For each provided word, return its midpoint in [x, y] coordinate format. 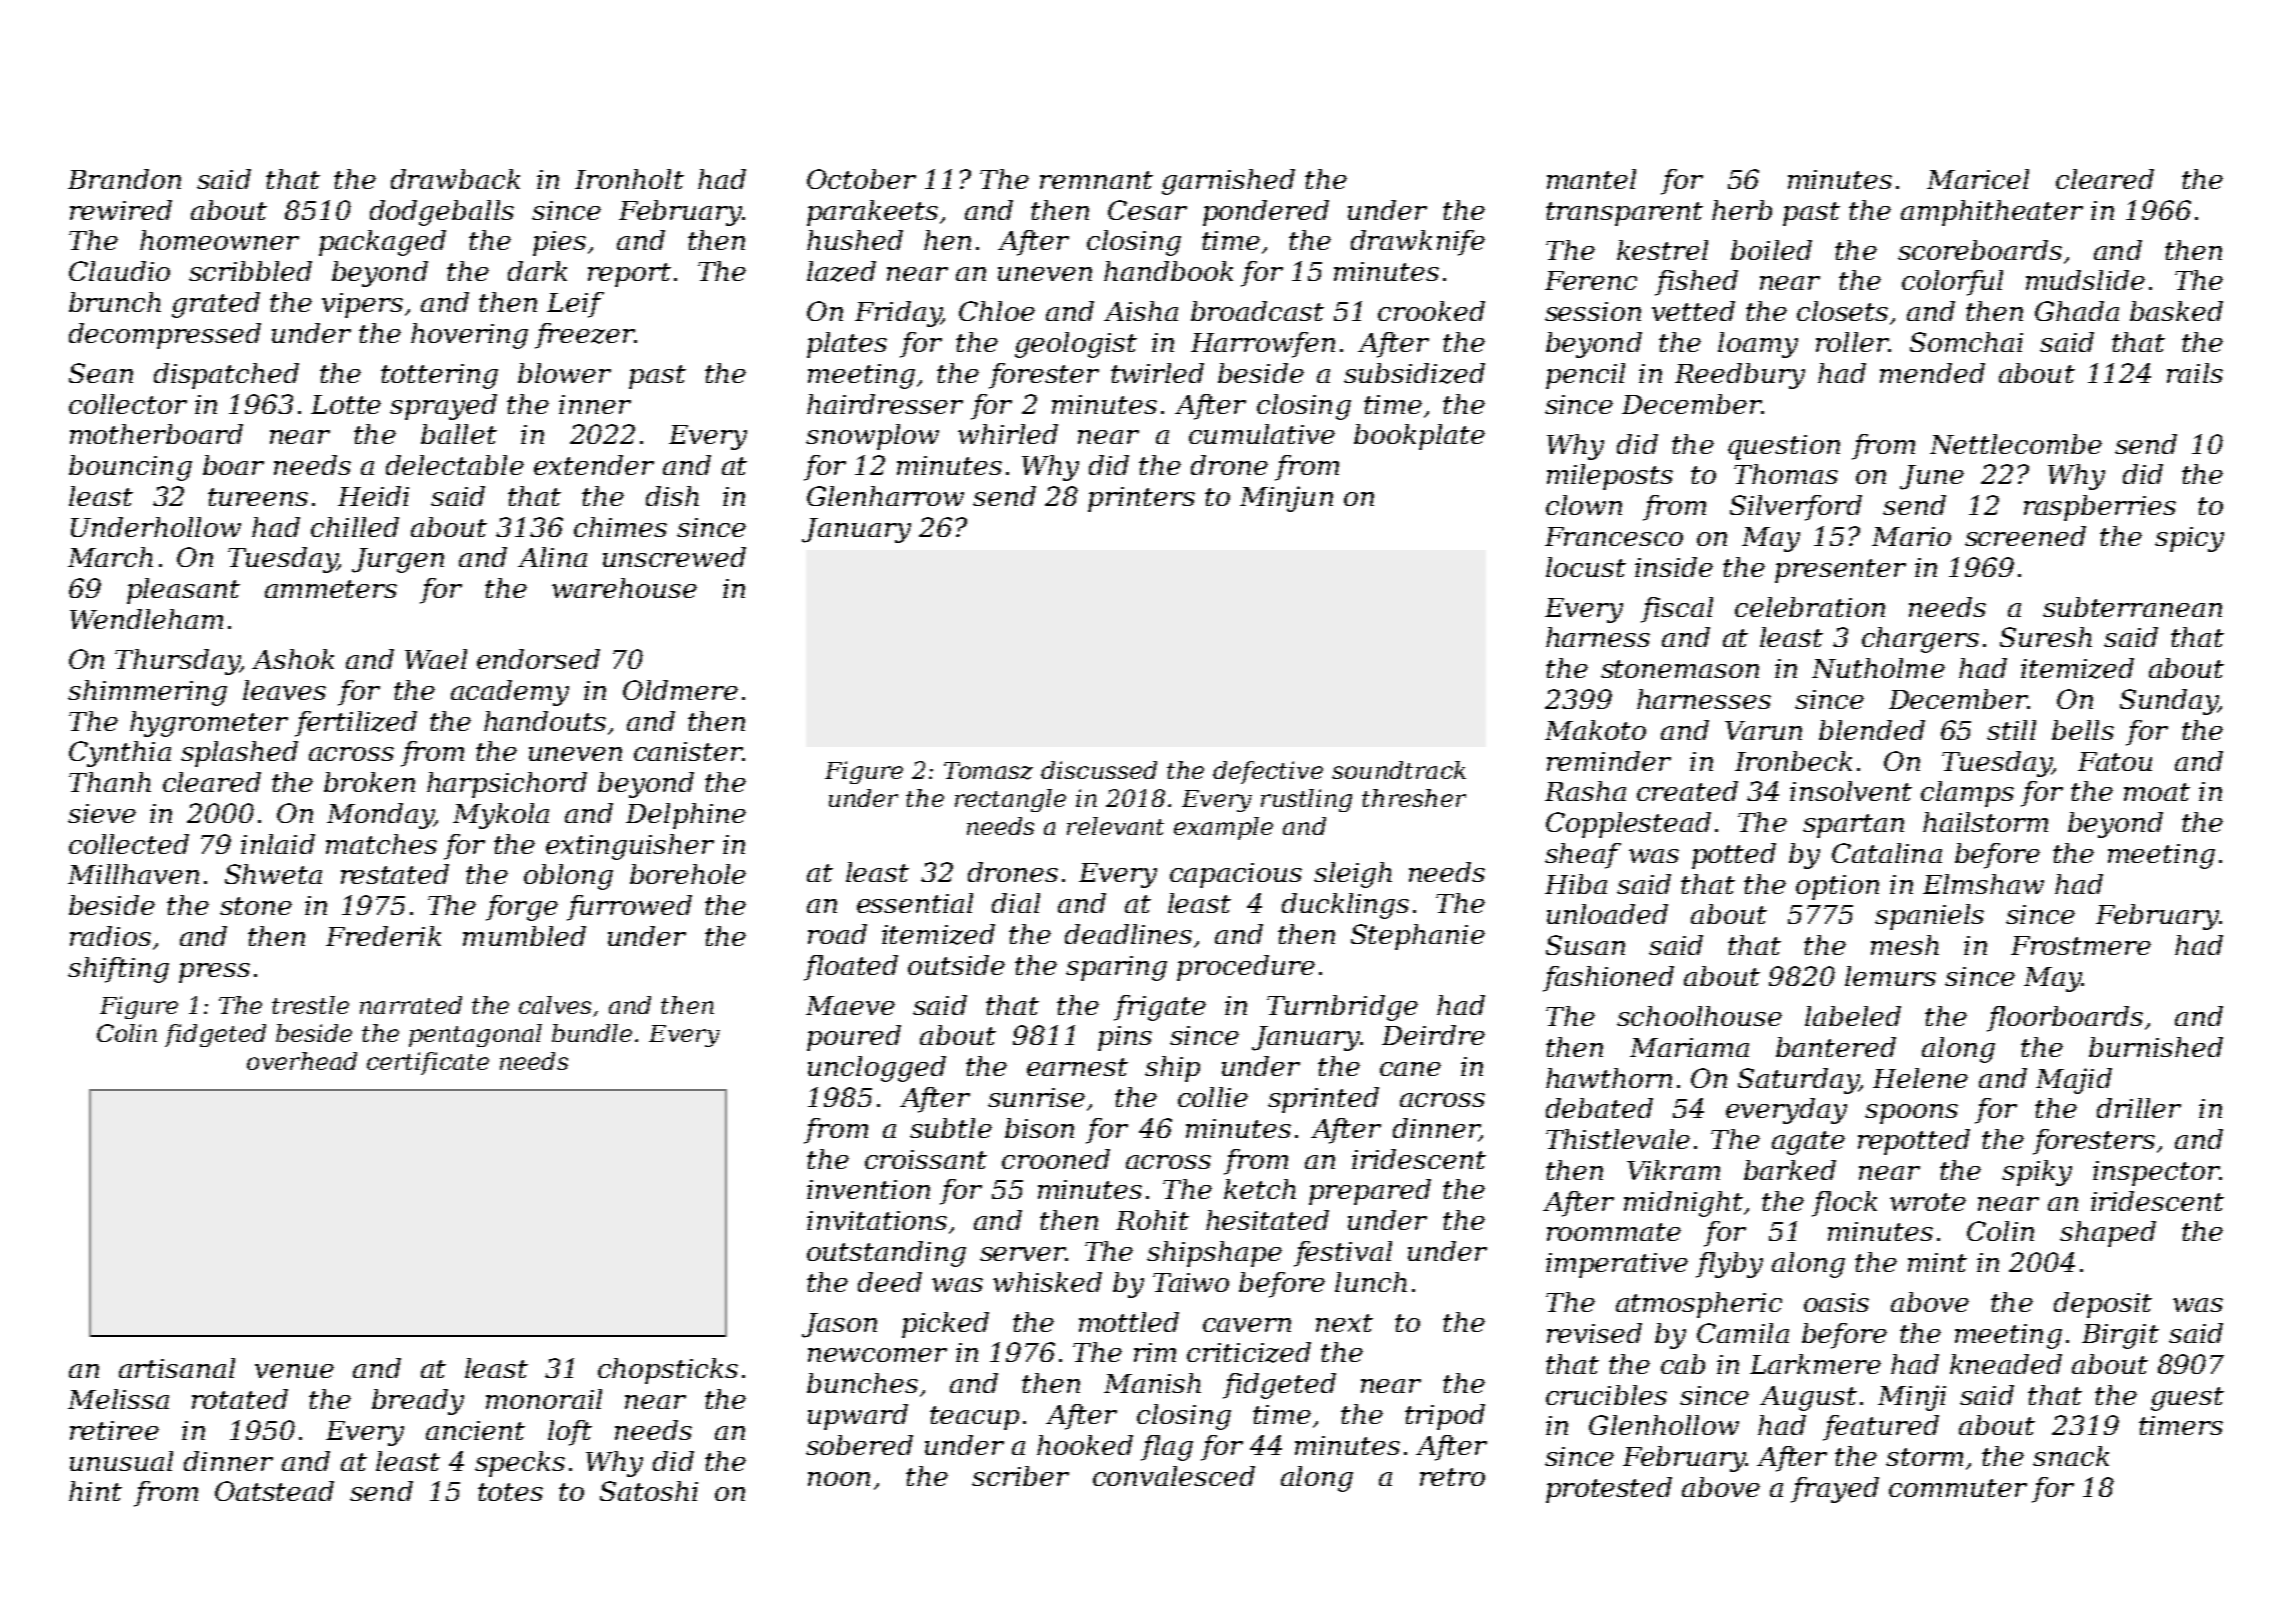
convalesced [1174, 1476]
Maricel [1978, 179]
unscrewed [674, 557]
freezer [584, 336]
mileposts [1610, 477]
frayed [1835, 1490]
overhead [302, 1061]
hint [95, 1491]
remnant [1096, 180]
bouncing [130, 468]
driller [2139, 1108]
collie [1213, 1097]
